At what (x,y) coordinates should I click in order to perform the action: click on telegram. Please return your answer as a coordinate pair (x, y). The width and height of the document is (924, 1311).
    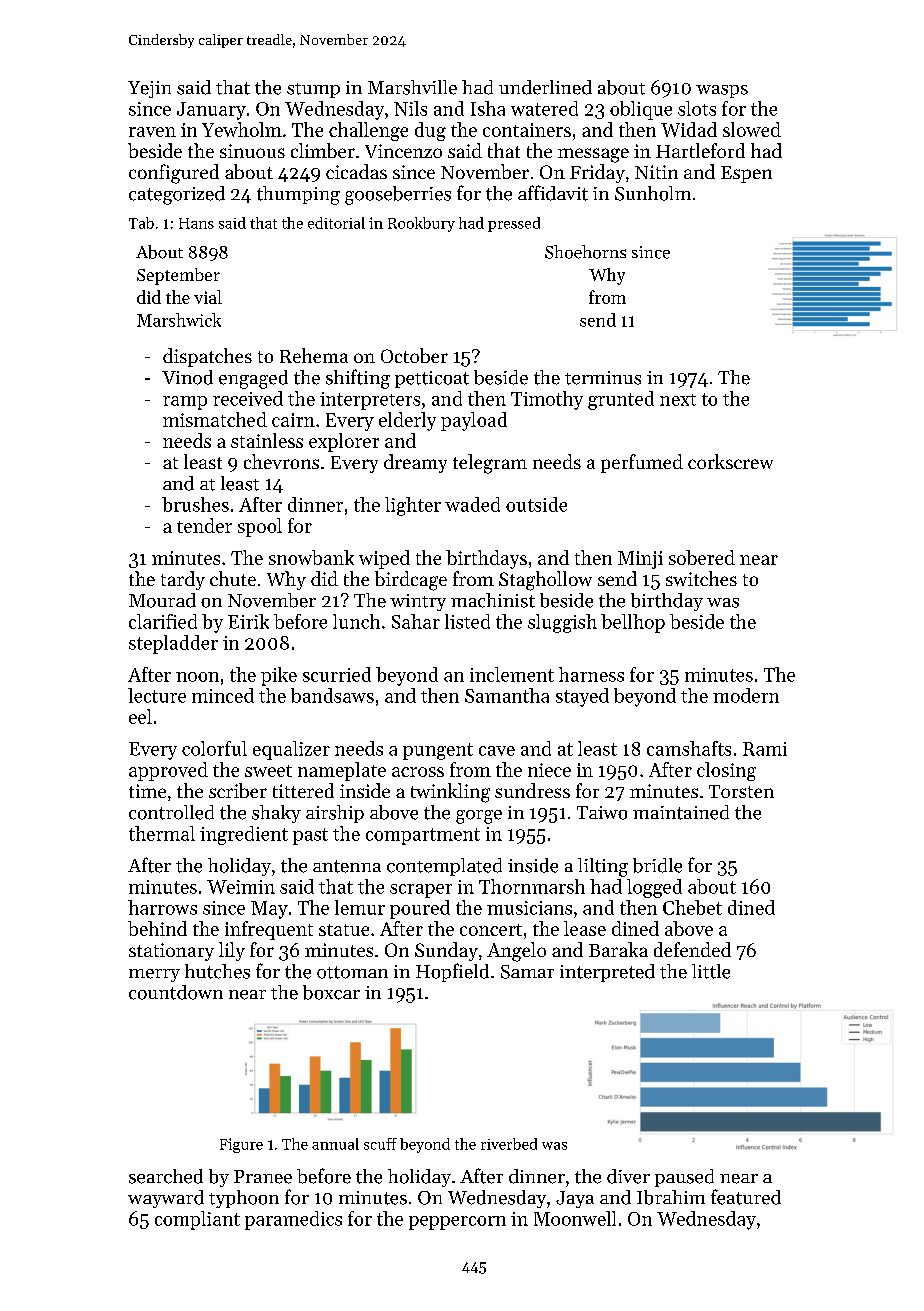
    Looking at the image, I should click on (490, 464).
